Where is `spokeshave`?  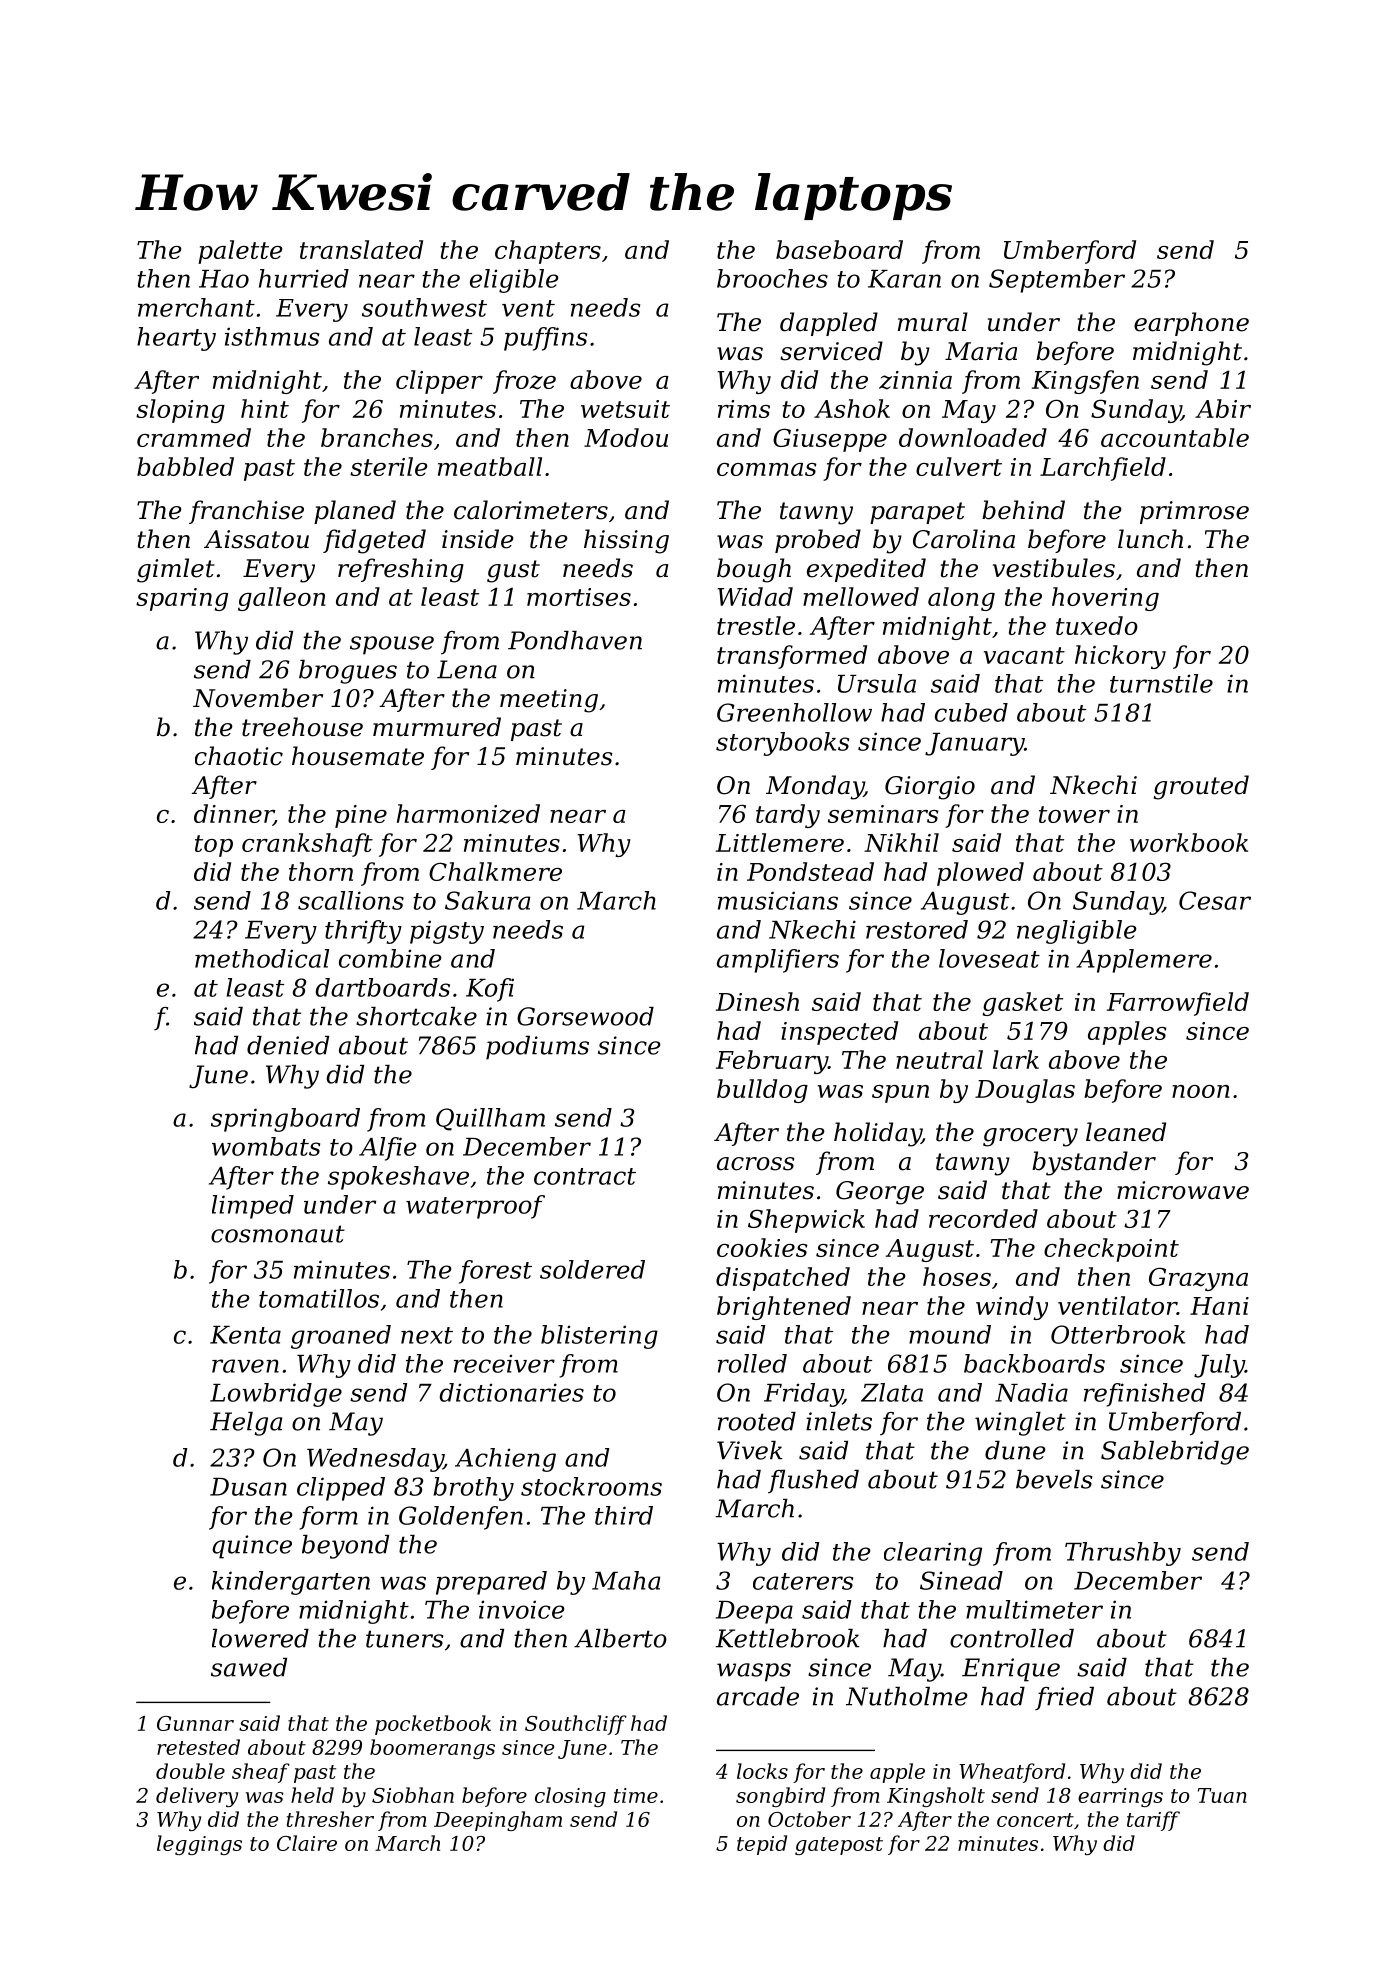
spokeshave is located at coordinates (398, 1178).
